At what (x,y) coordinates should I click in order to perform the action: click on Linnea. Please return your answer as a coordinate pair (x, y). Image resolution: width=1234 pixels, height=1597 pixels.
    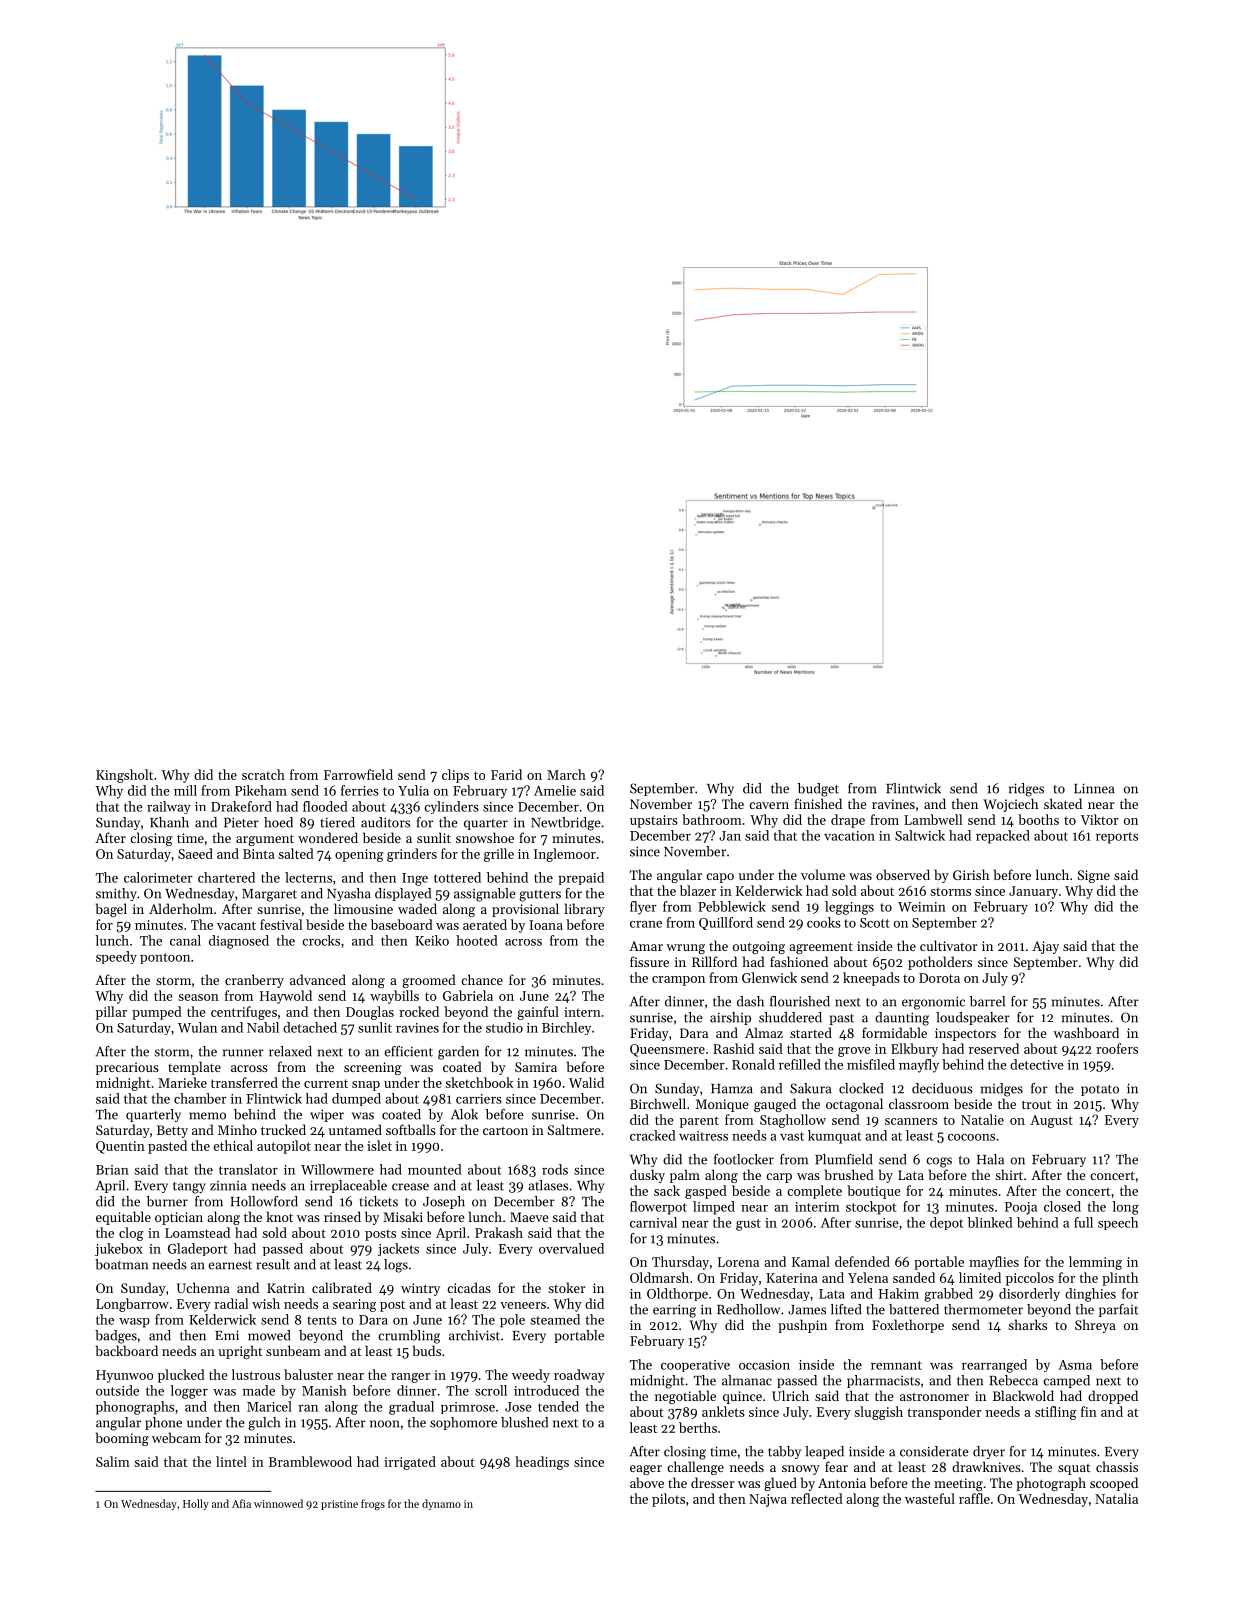
    Looking at the image, I should click on (1094, 788).
